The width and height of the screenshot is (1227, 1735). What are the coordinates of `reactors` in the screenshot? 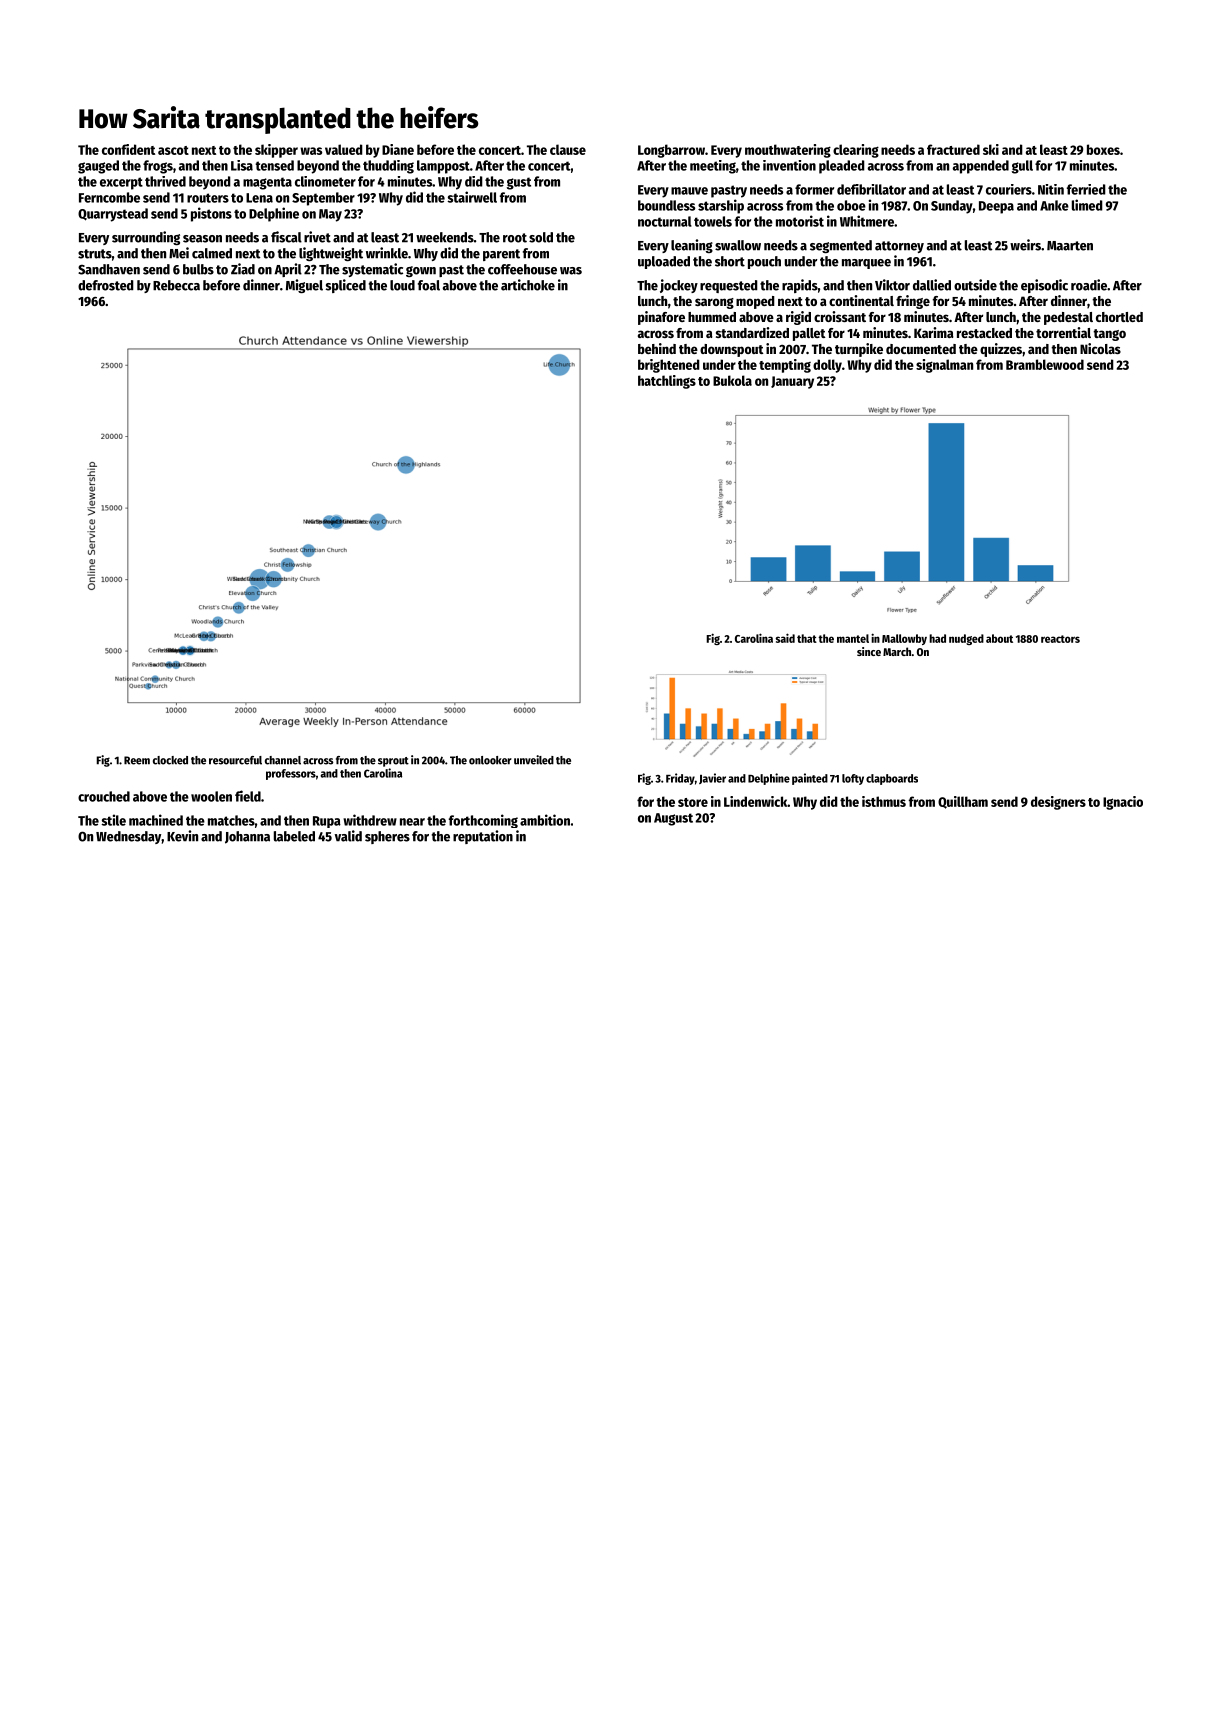 It's located at (1060, 639).
